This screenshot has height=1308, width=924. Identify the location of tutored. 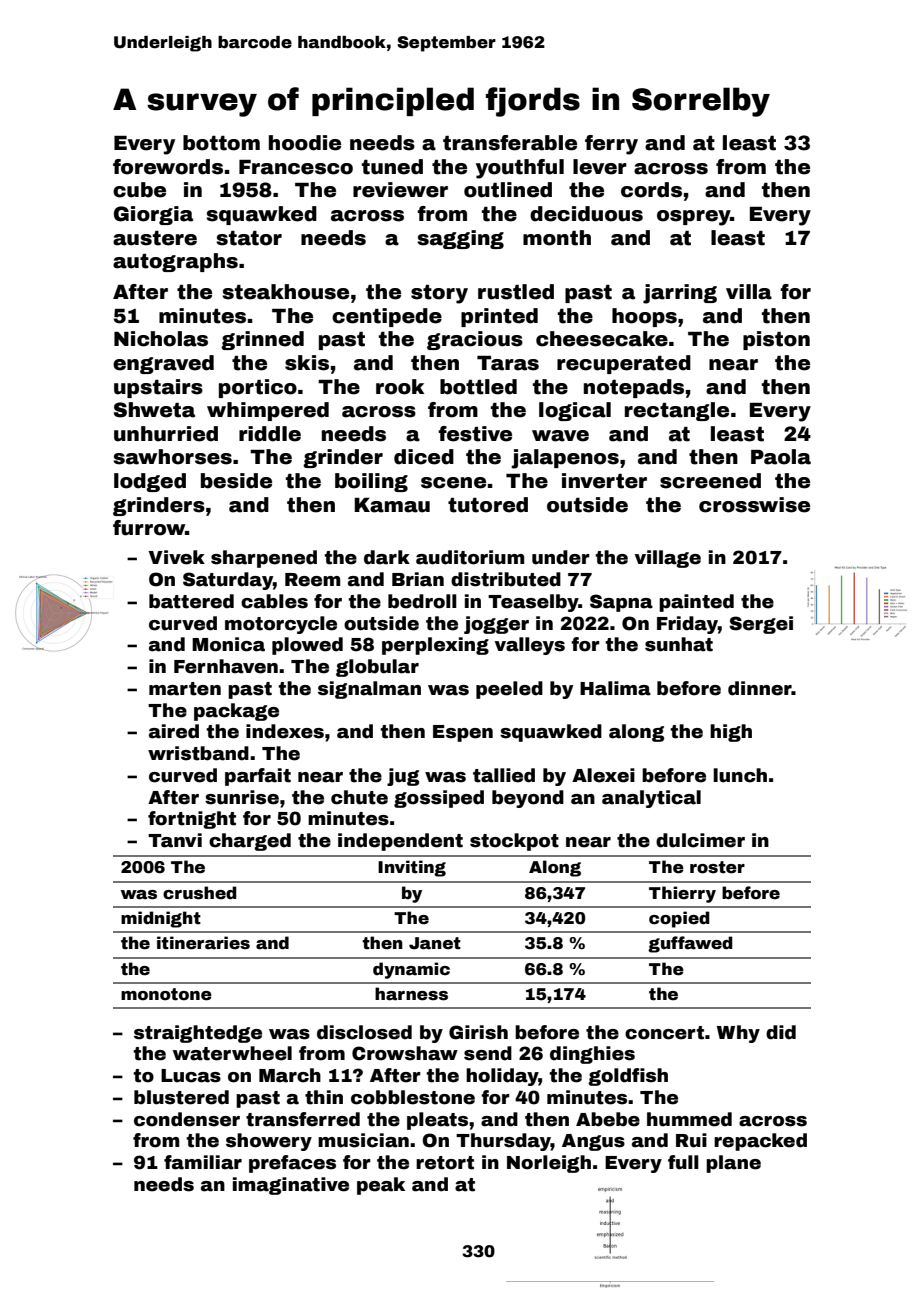
(488, 505).
